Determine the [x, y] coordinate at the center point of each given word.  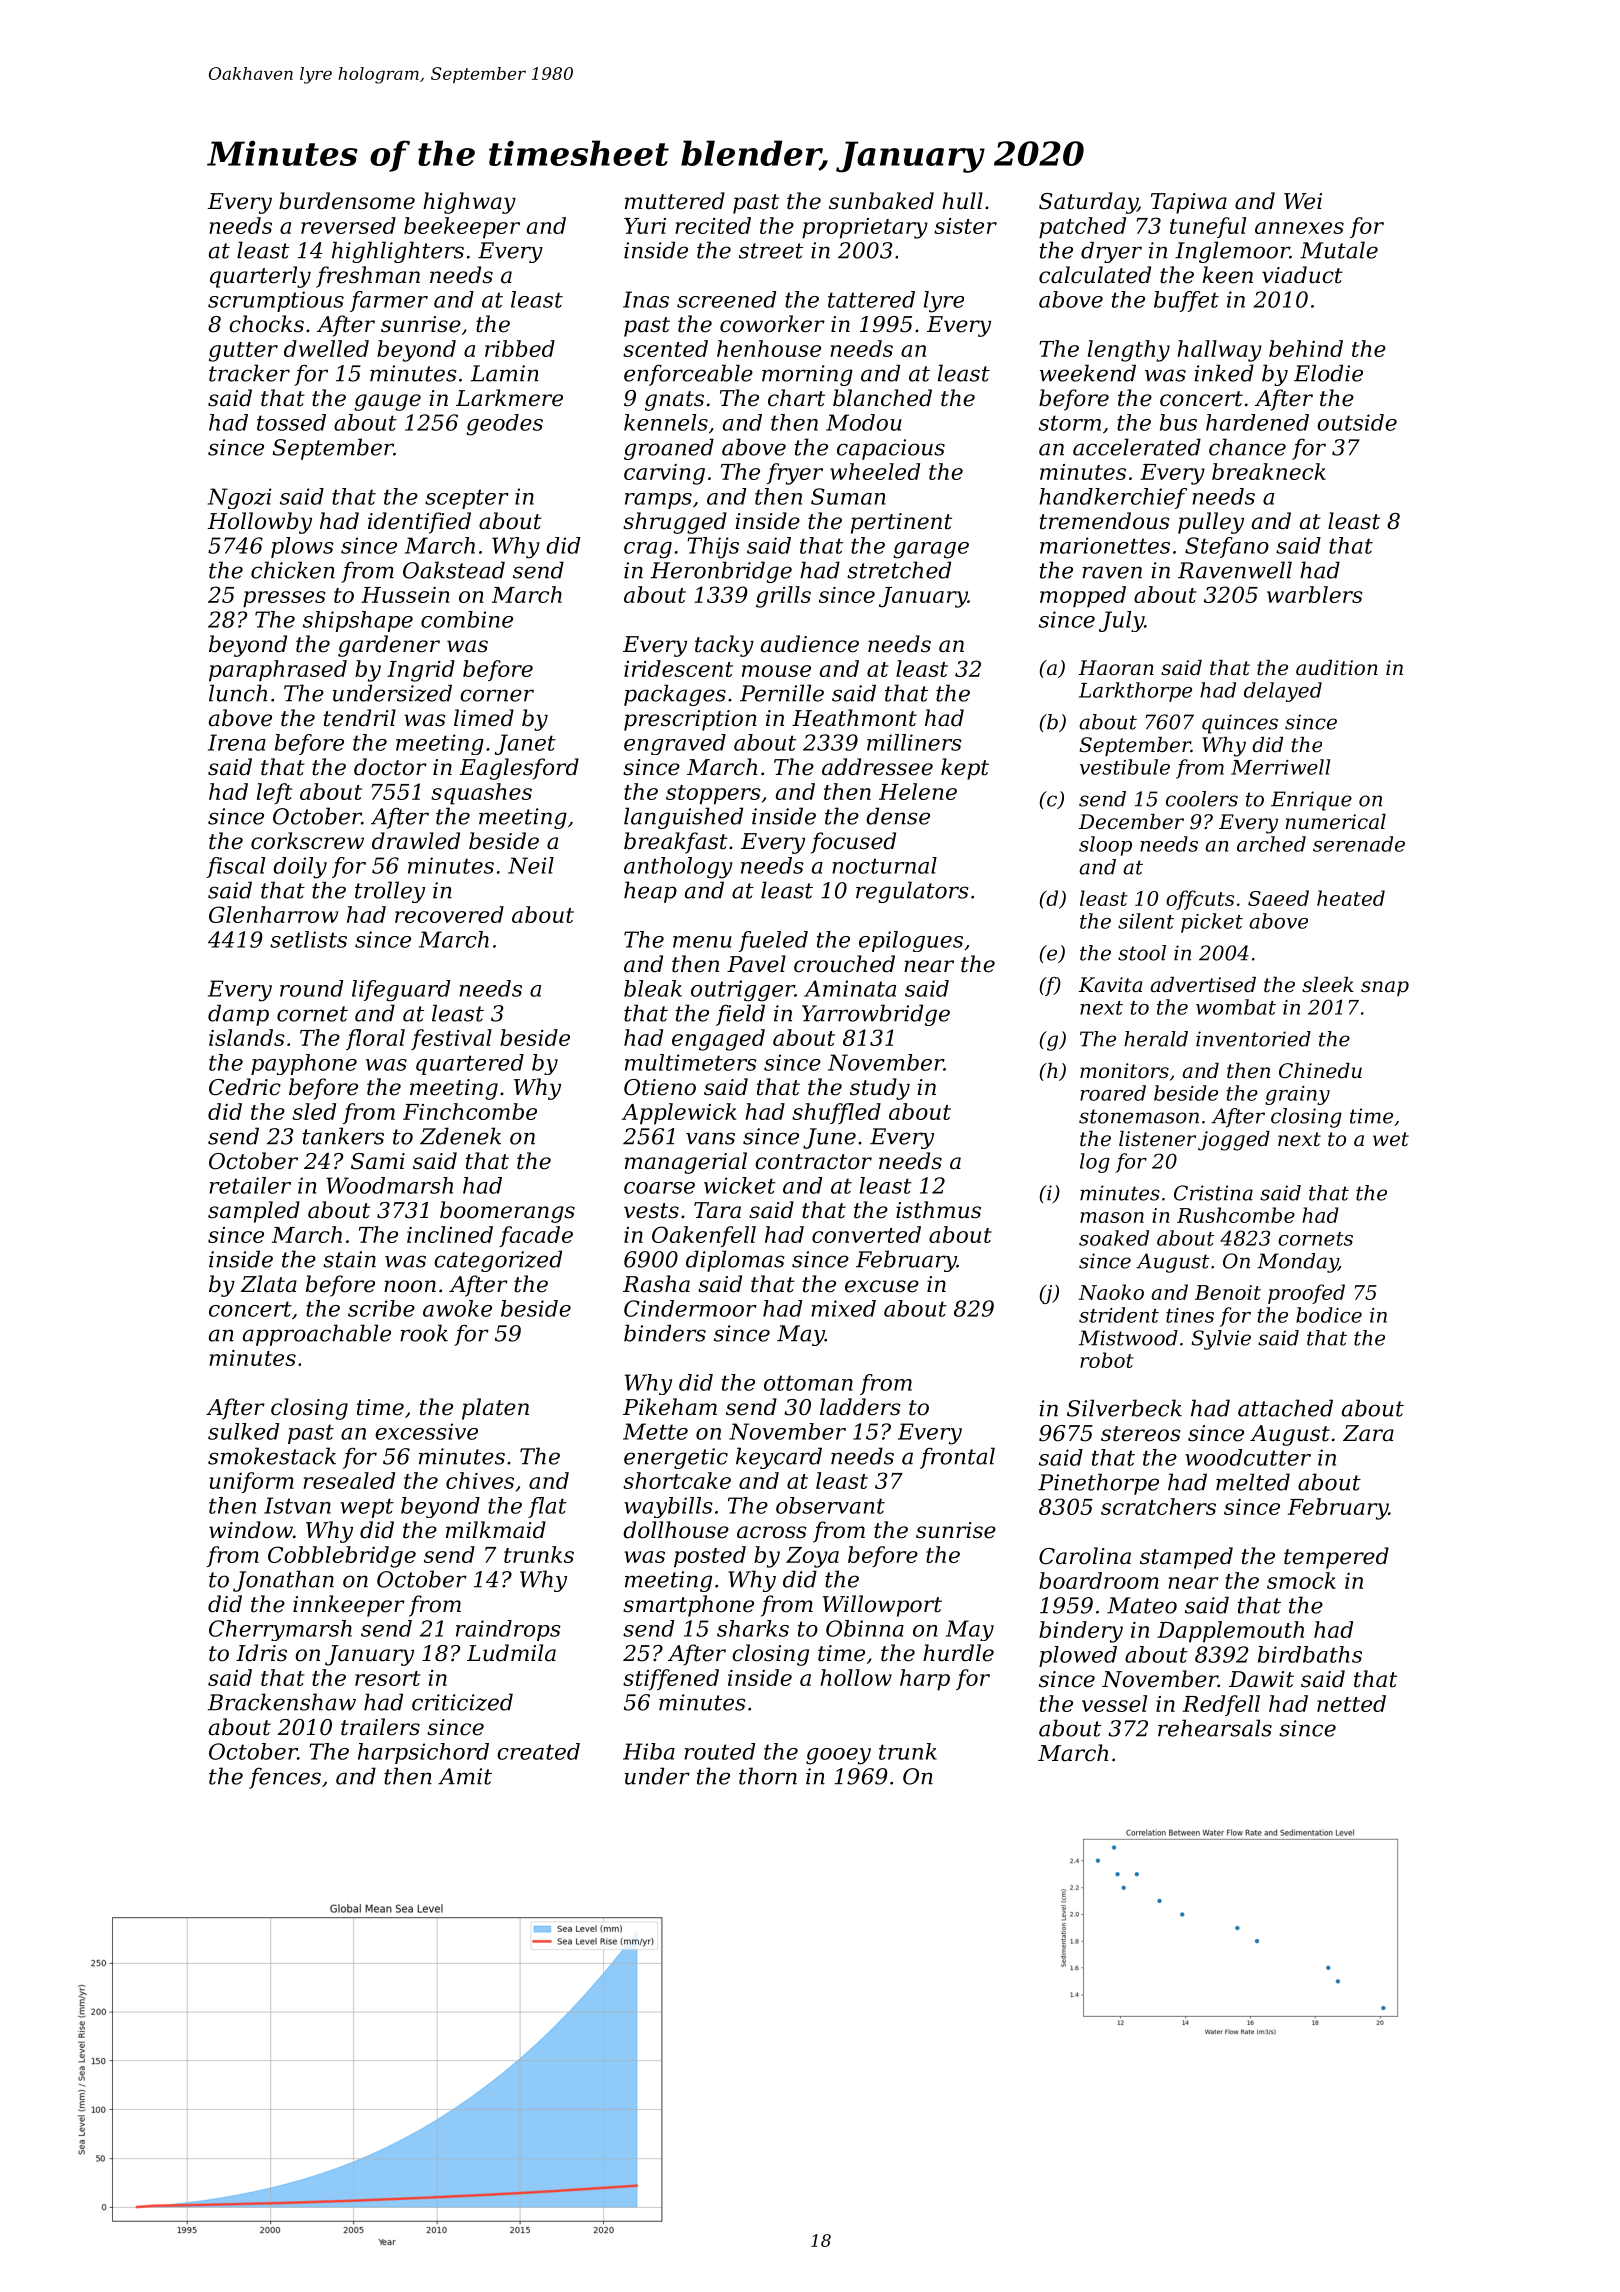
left [275, 793]
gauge [387, 402]
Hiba [649, 1751]
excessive [426, 1431]
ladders [860, 1407]
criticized [462, 1702]
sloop [1105, 846]
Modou [864, 422]
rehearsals [1215, 1728]
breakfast [676, 843]
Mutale [1339, 250]
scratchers [1158, 1506]
